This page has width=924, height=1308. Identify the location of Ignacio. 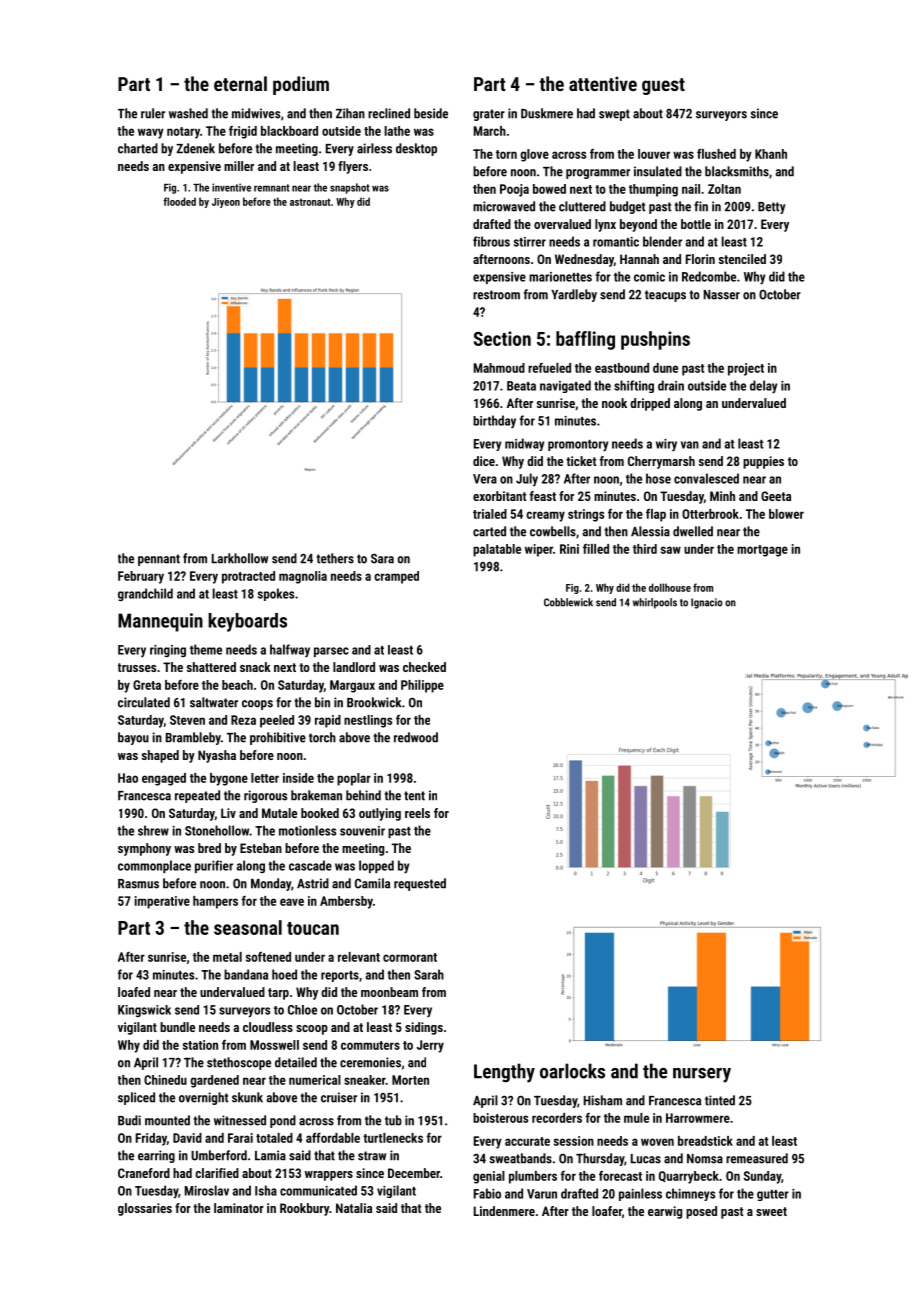
(706, 603).
